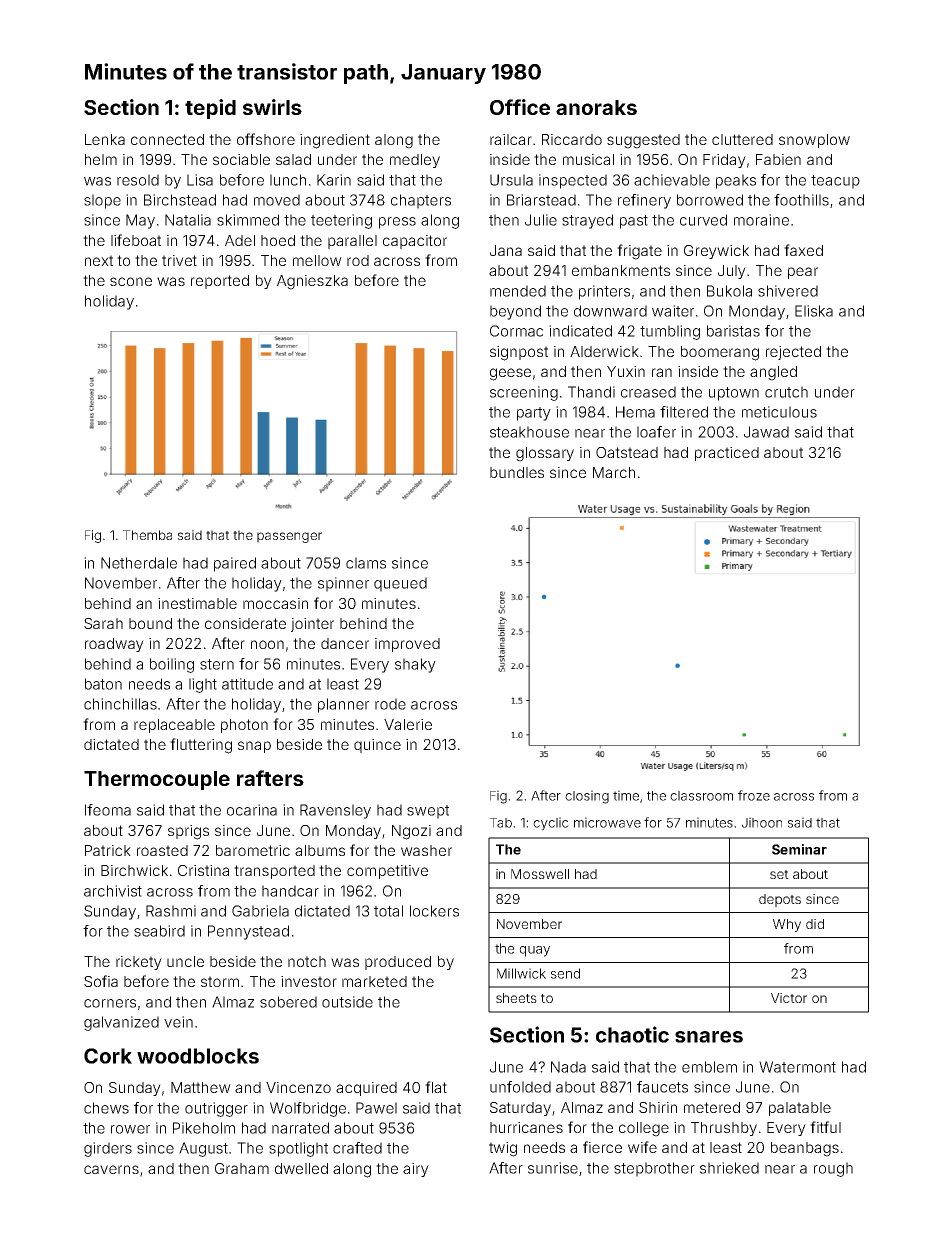  I want to click on Ifeoma, so click(108, 810).
